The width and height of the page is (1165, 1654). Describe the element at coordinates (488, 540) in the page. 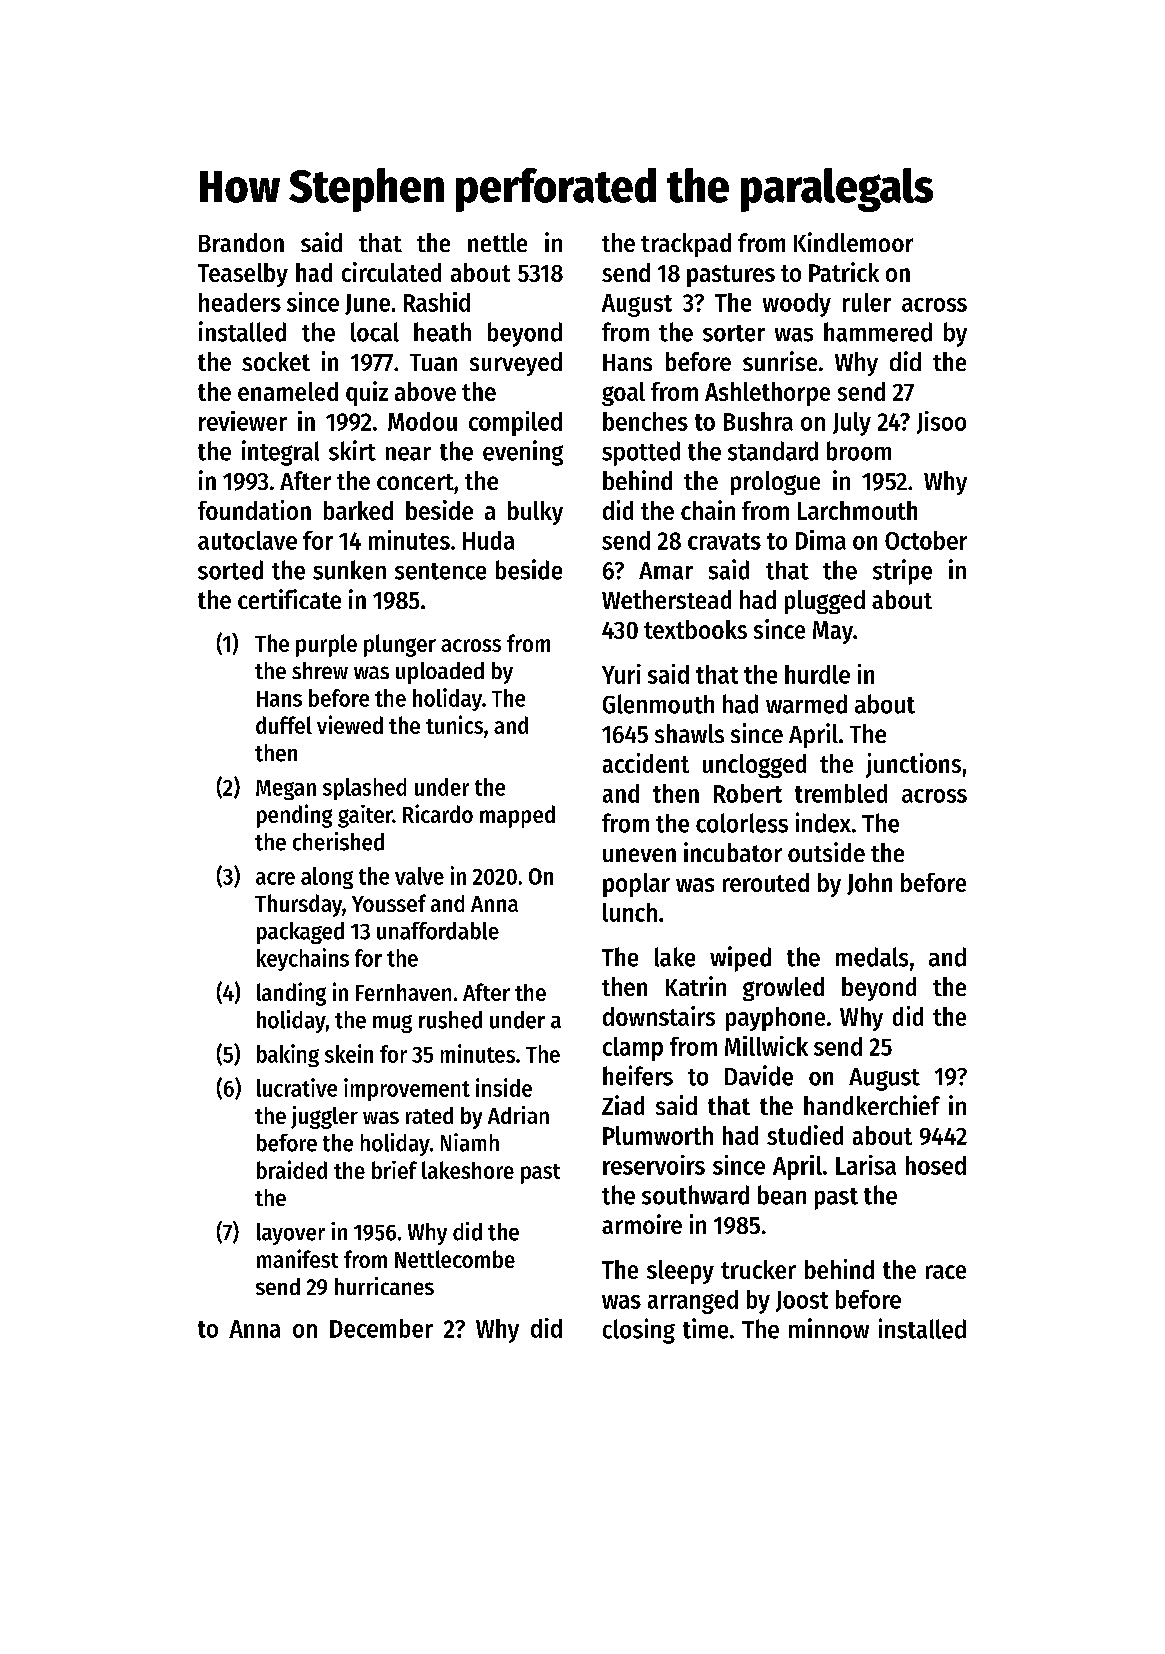

I see `Huda` at that location.
